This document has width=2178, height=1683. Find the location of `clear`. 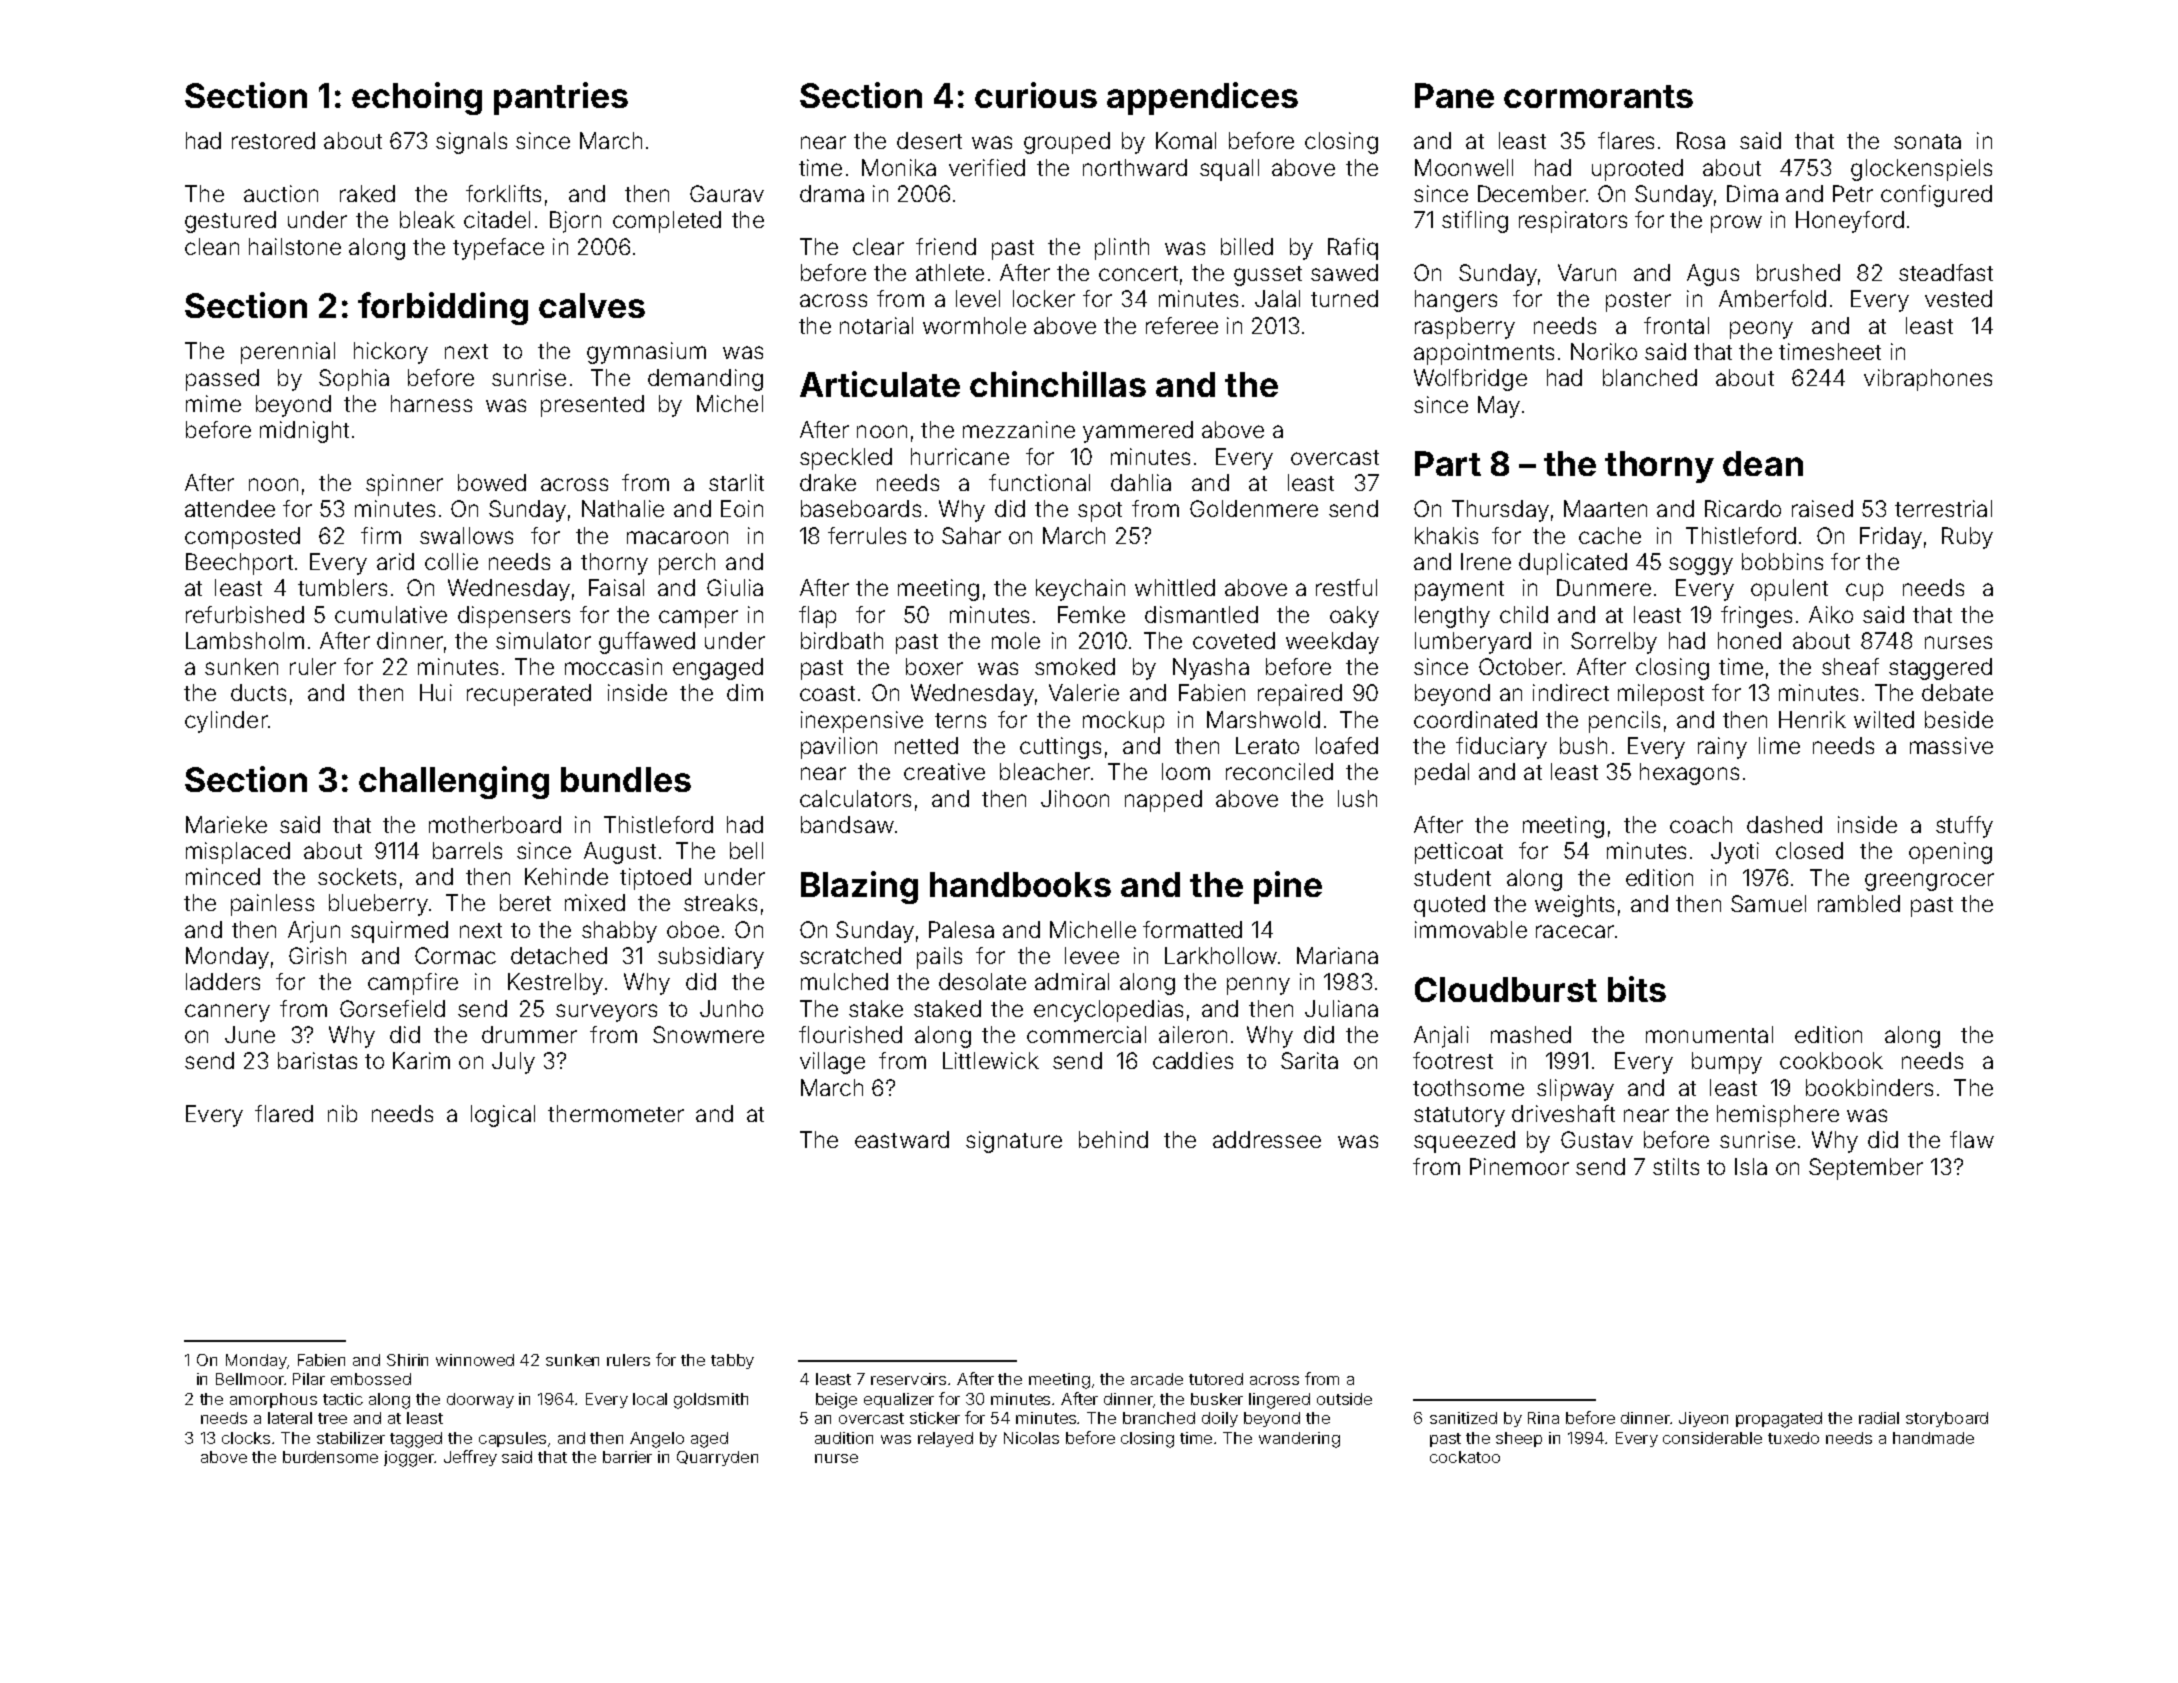

clear is located at coordinates (878, 246).
